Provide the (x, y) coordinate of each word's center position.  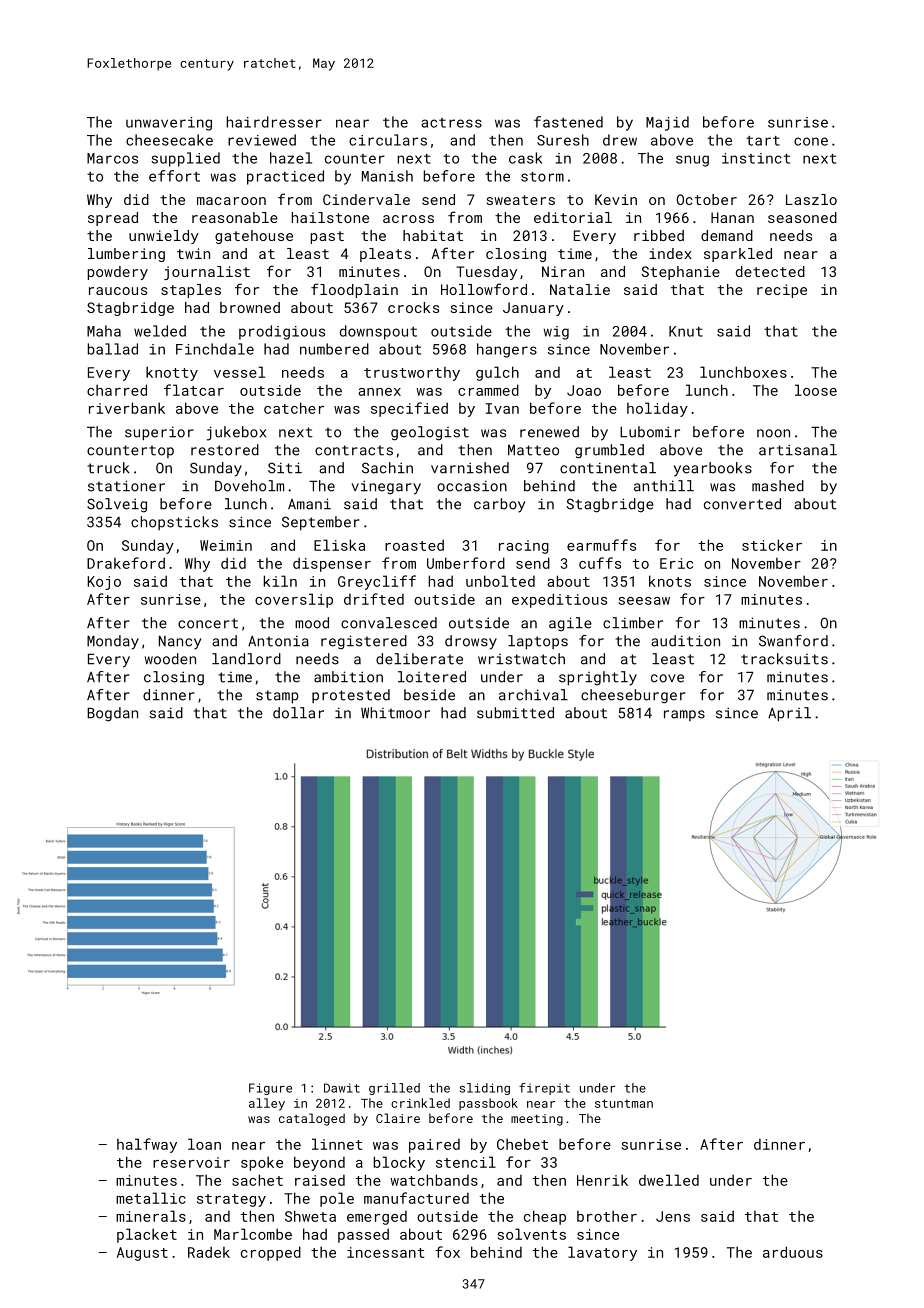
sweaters (521, 200)
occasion (472, 486)
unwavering (169, 124)
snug (692, 161)
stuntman (624, 1103)
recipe (782, 291)
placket (147, 1235)
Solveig (117, 505)
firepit (544, 1089)
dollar (298, 713)
